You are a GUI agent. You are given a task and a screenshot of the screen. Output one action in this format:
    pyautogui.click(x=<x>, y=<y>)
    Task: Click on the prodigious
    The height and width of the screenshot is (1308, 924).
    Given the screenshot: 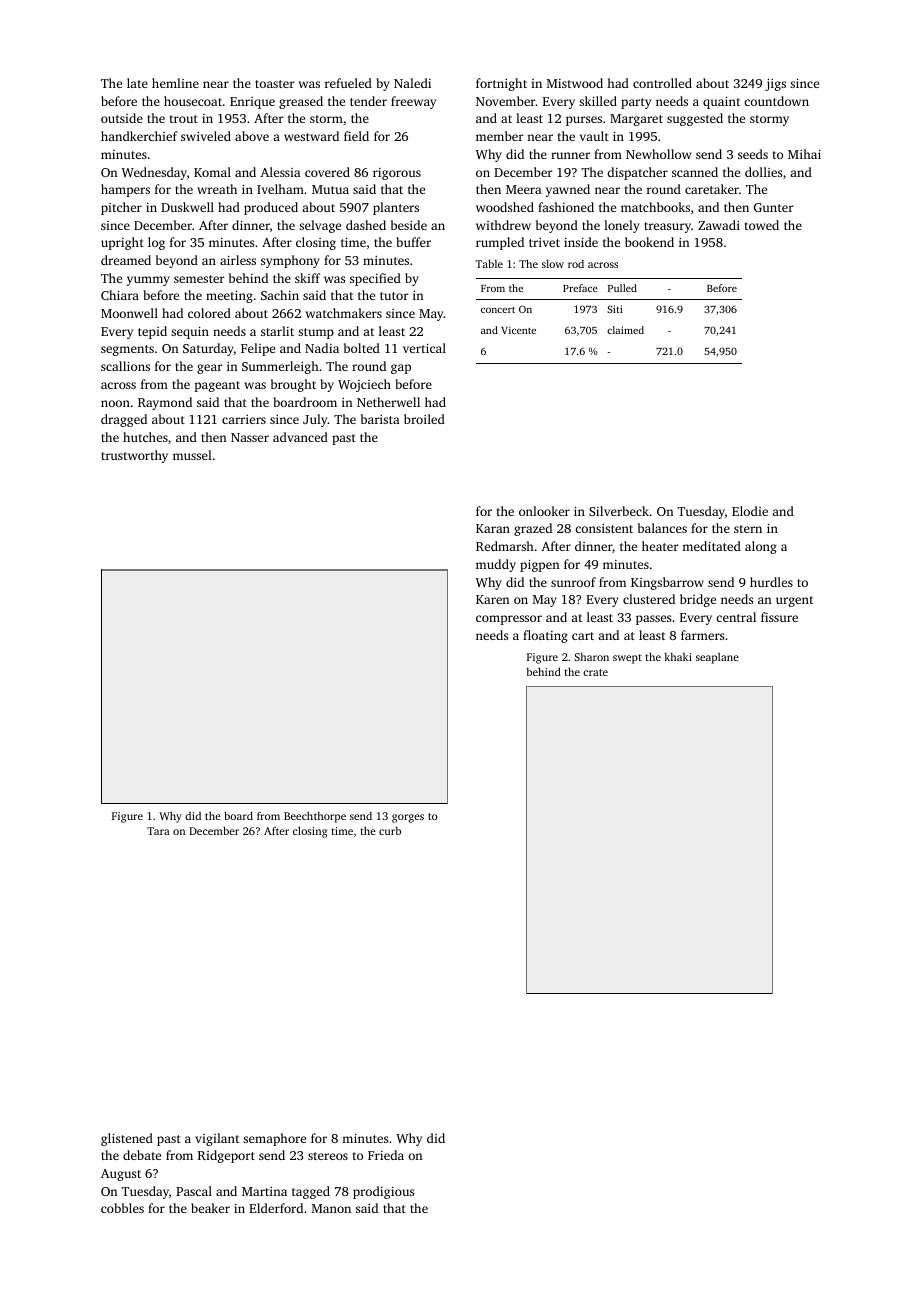 What is the action you would take?
    pyautogui.click(x=383, y=1192)
